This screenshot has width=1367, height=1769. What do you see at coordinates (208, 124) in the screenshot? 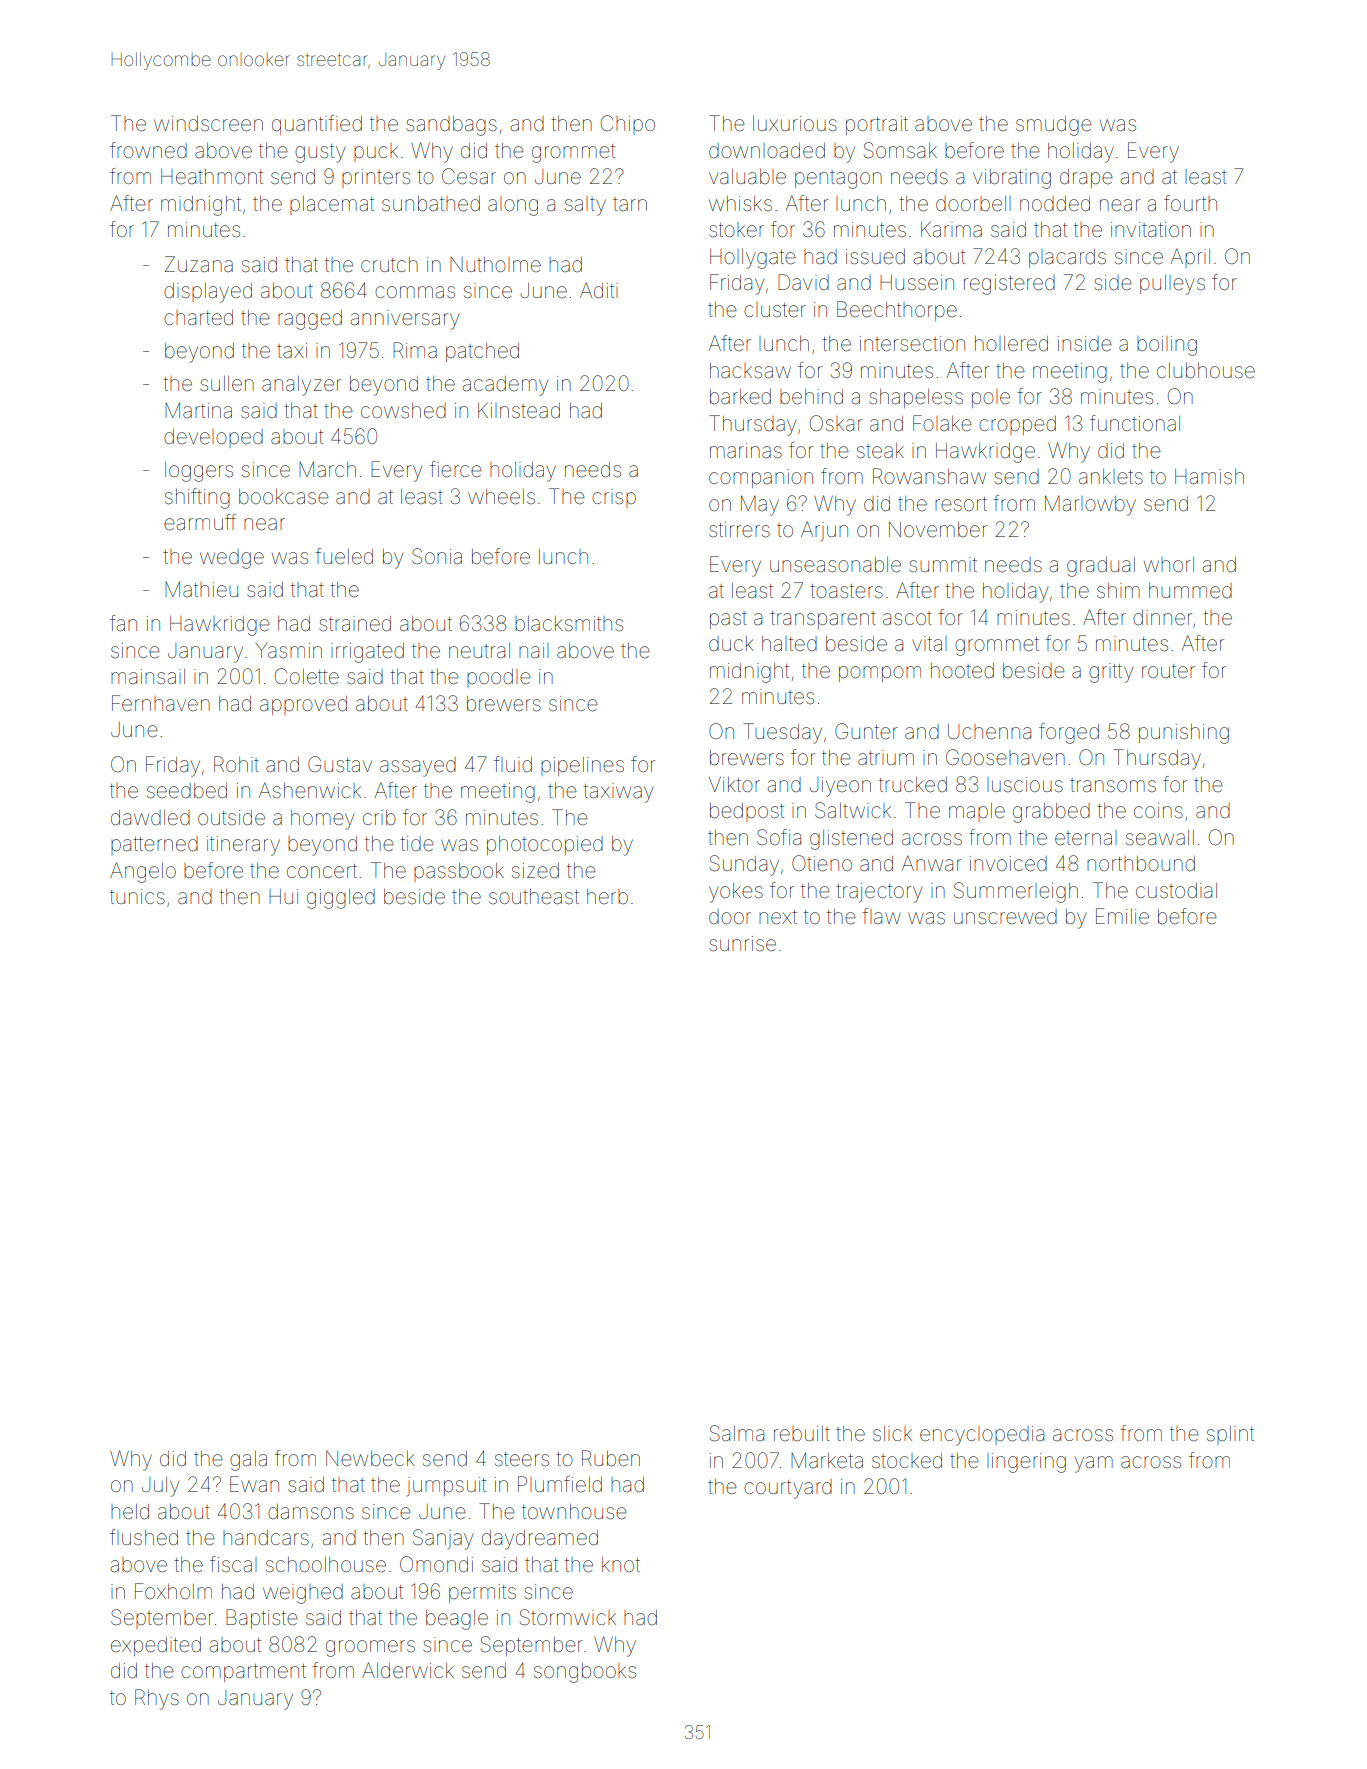
I see `windscreen` at bounding box center [208, 124].
